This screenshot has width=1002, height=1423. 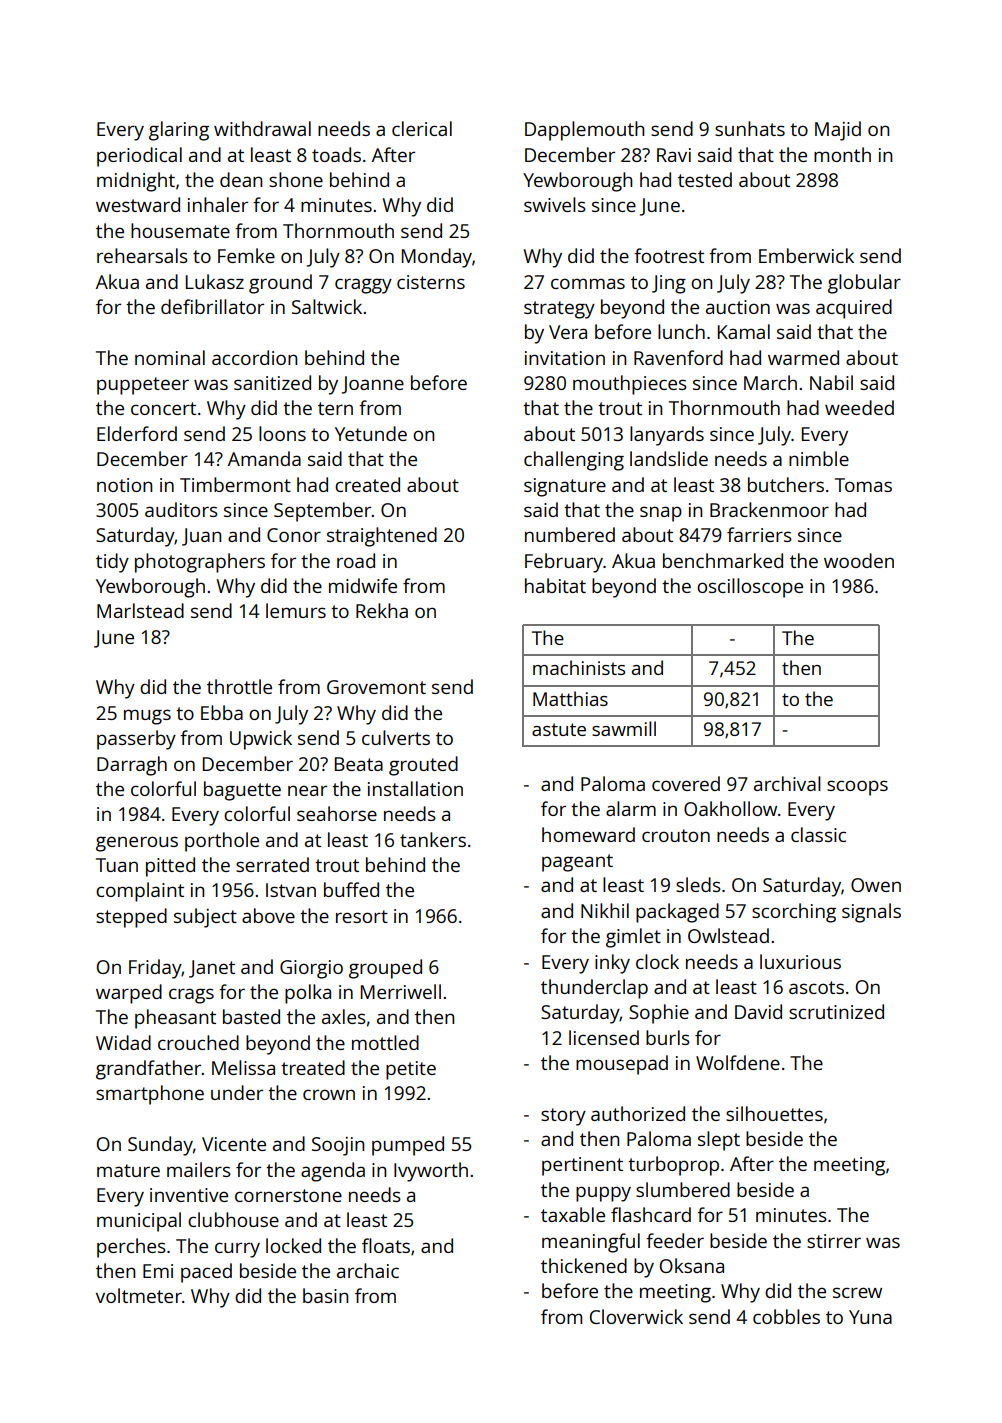 I want to click on signals, so click(x=871, y=913).
